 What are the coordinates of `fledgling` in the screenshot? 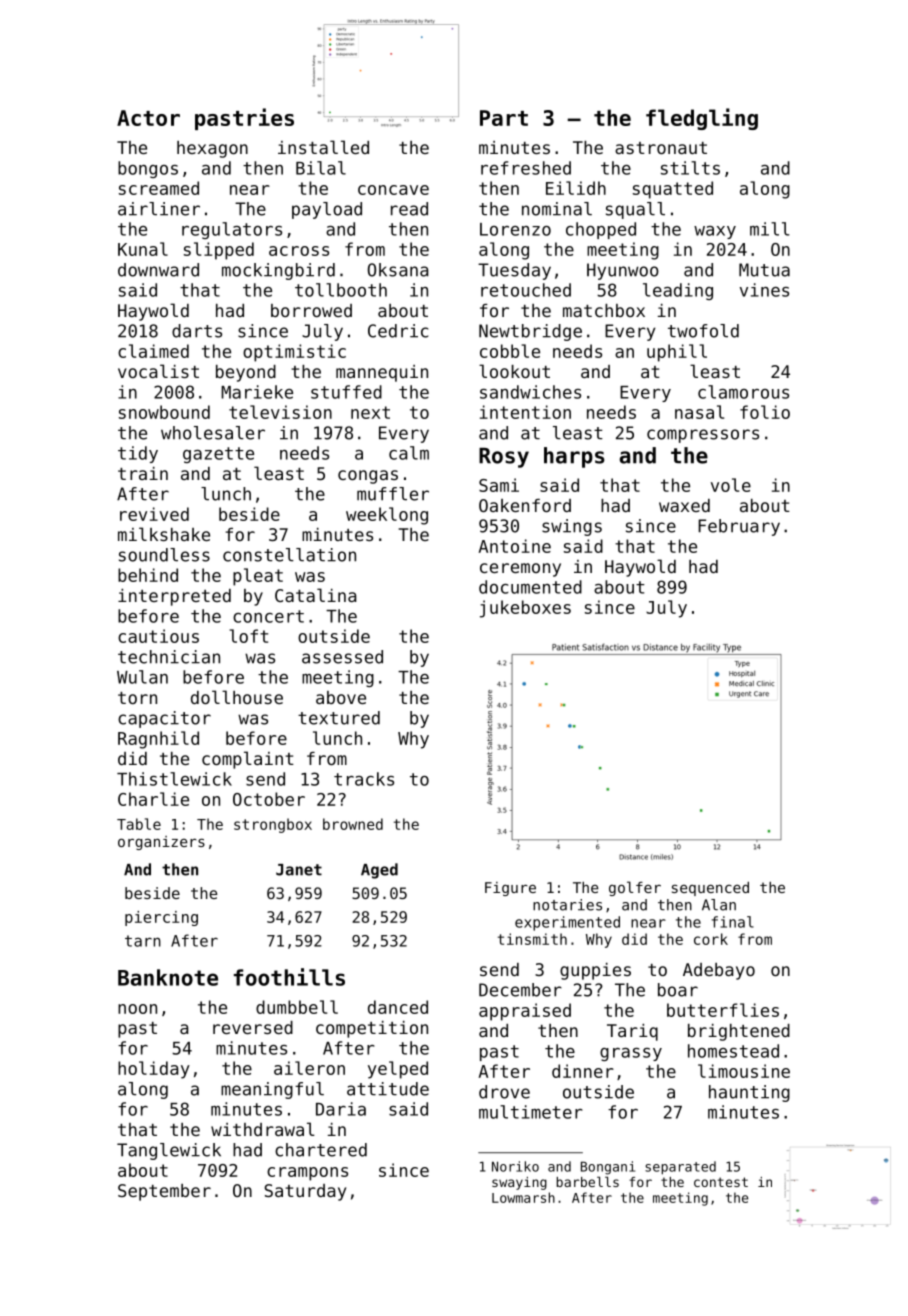 It's located at (702, 119).
